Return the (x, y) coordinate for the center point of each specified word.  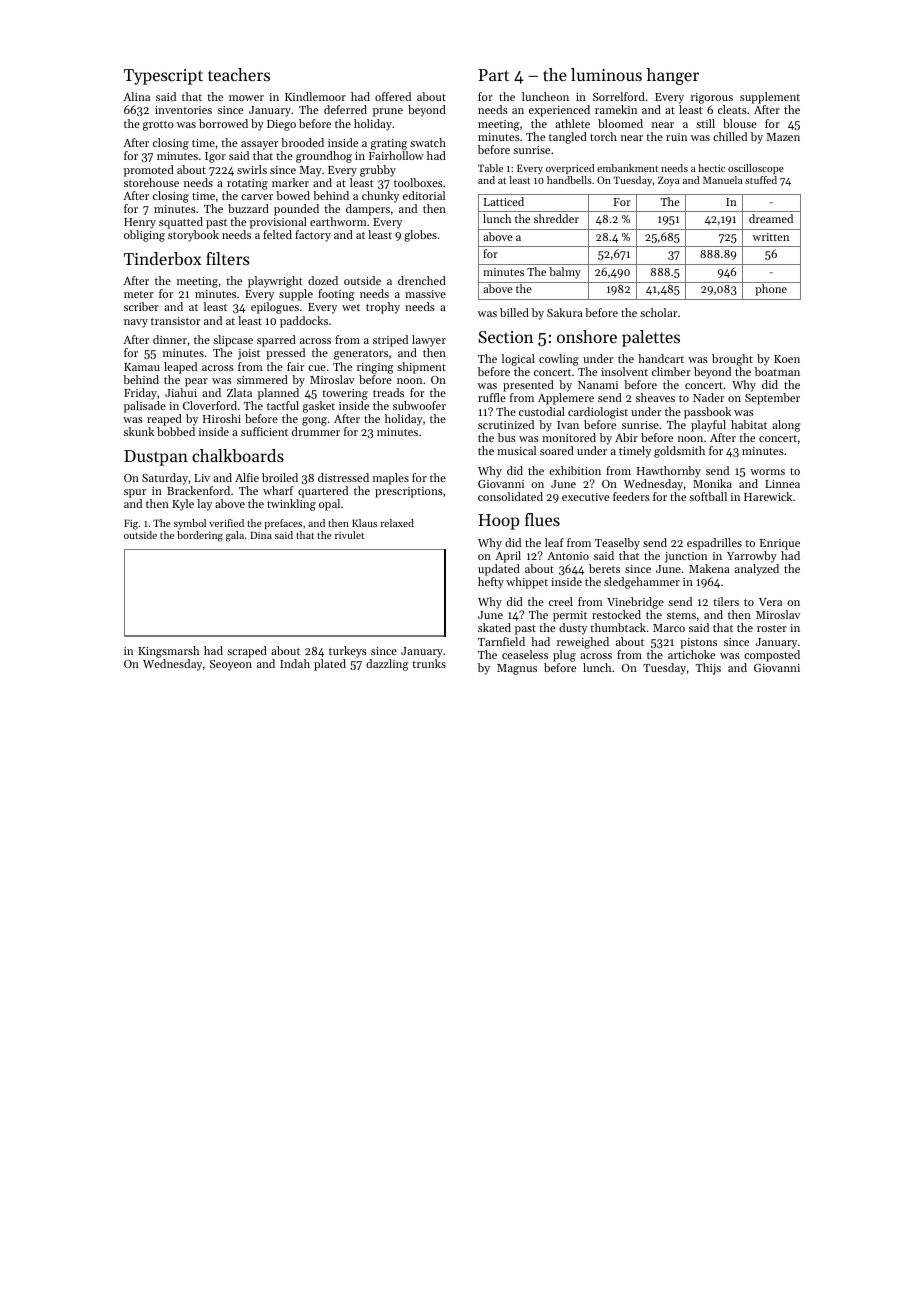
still (705, 123)
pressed (285, 354)
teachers (239, 74)
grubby (378, 171)
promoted (149, 171)
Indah (295, 663)
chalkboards (238, 455)
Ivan (568, 425)
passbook (707, 413)
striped (390, 341)
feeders (631, 496)
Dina (261, 535)
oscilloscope (756, 169)
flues (542, 519)
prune (388, 112)
